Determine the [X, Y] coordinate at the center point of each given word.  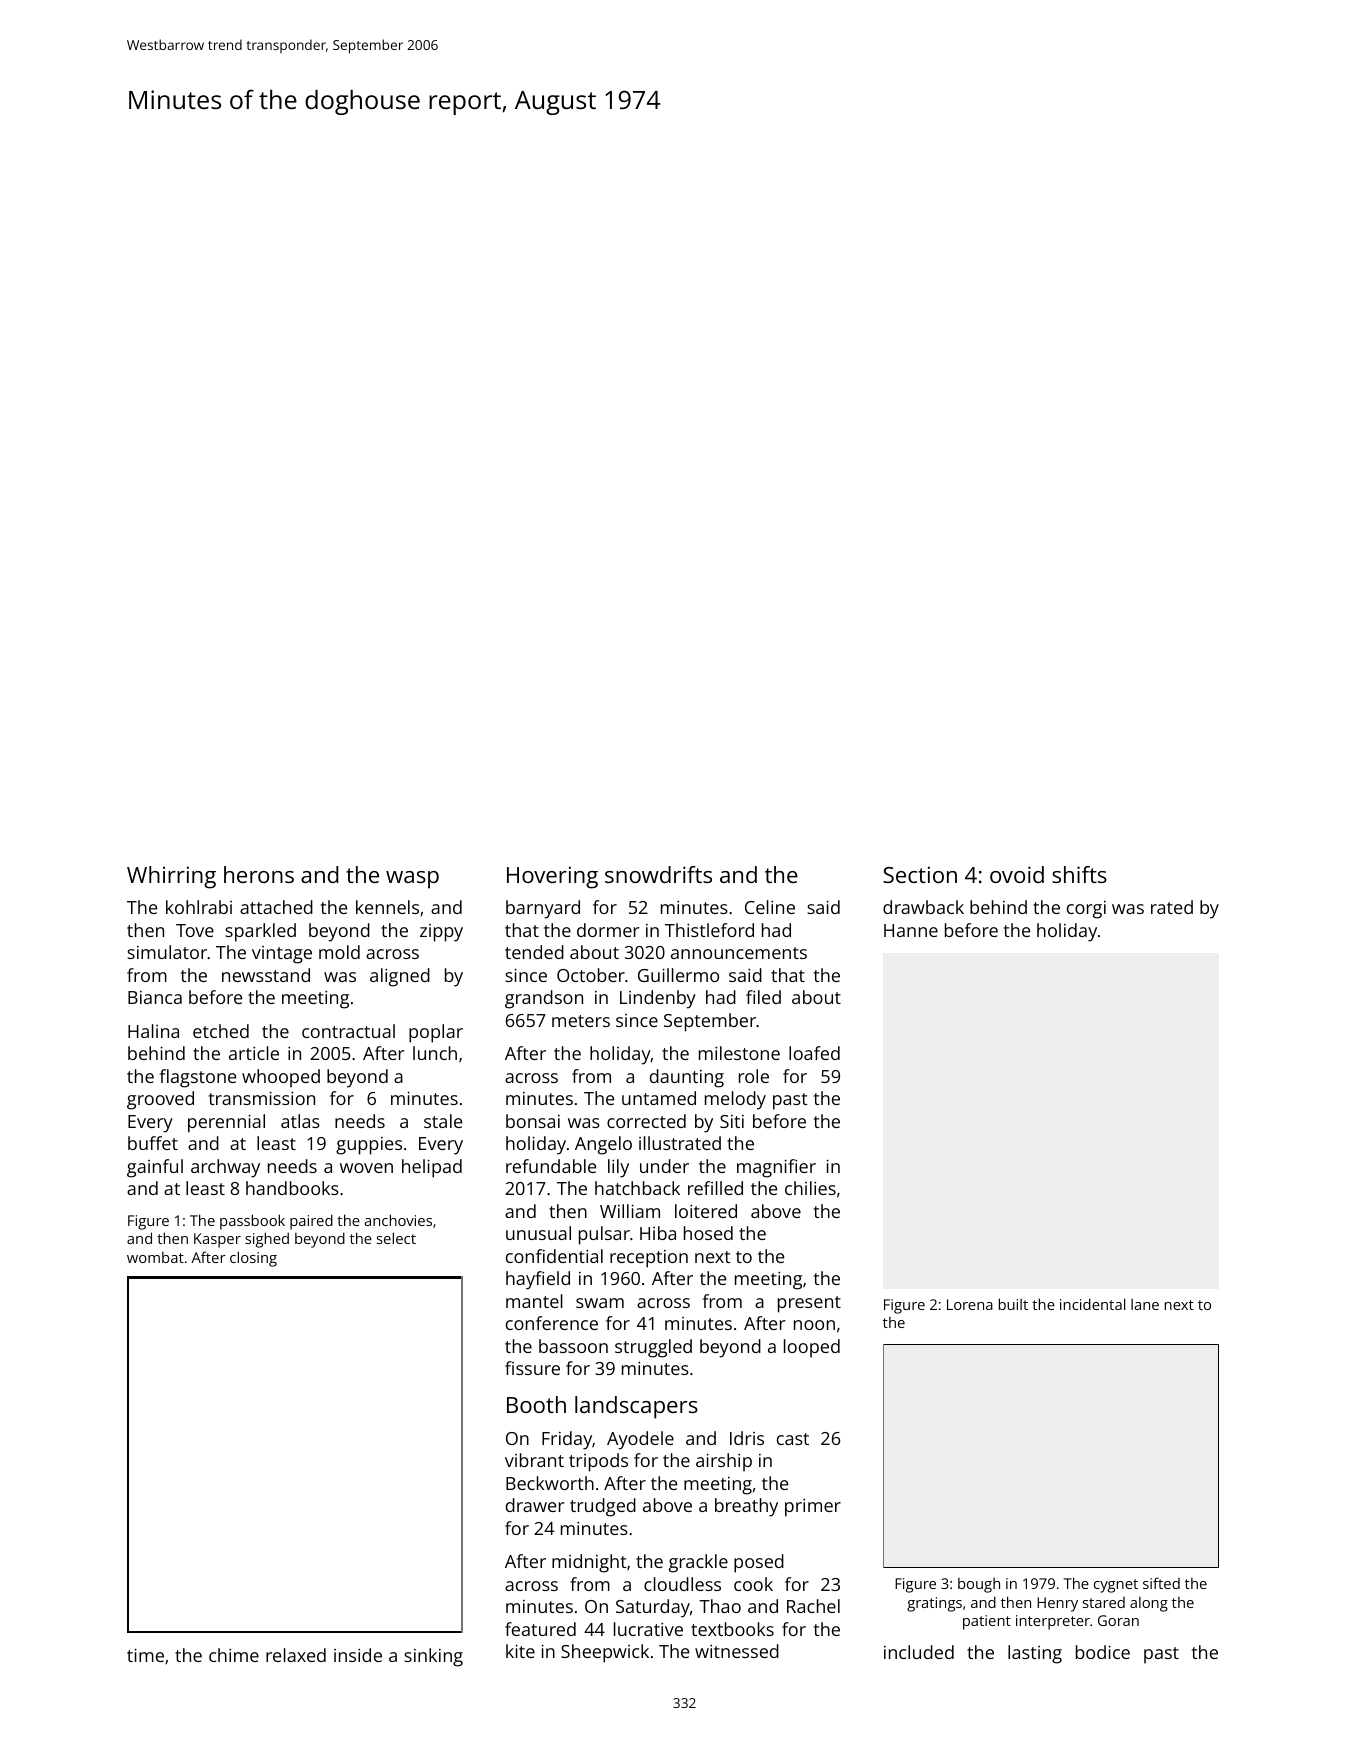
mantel [534, 1301]
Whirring [171, 877]
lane [1145, 1304]
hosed [708, 1233]
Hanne [911, 930]
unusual [538, 1233]
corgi [1086, 910]
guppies [369, 1146]
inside [358, 1655]
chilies [810, 1188]
